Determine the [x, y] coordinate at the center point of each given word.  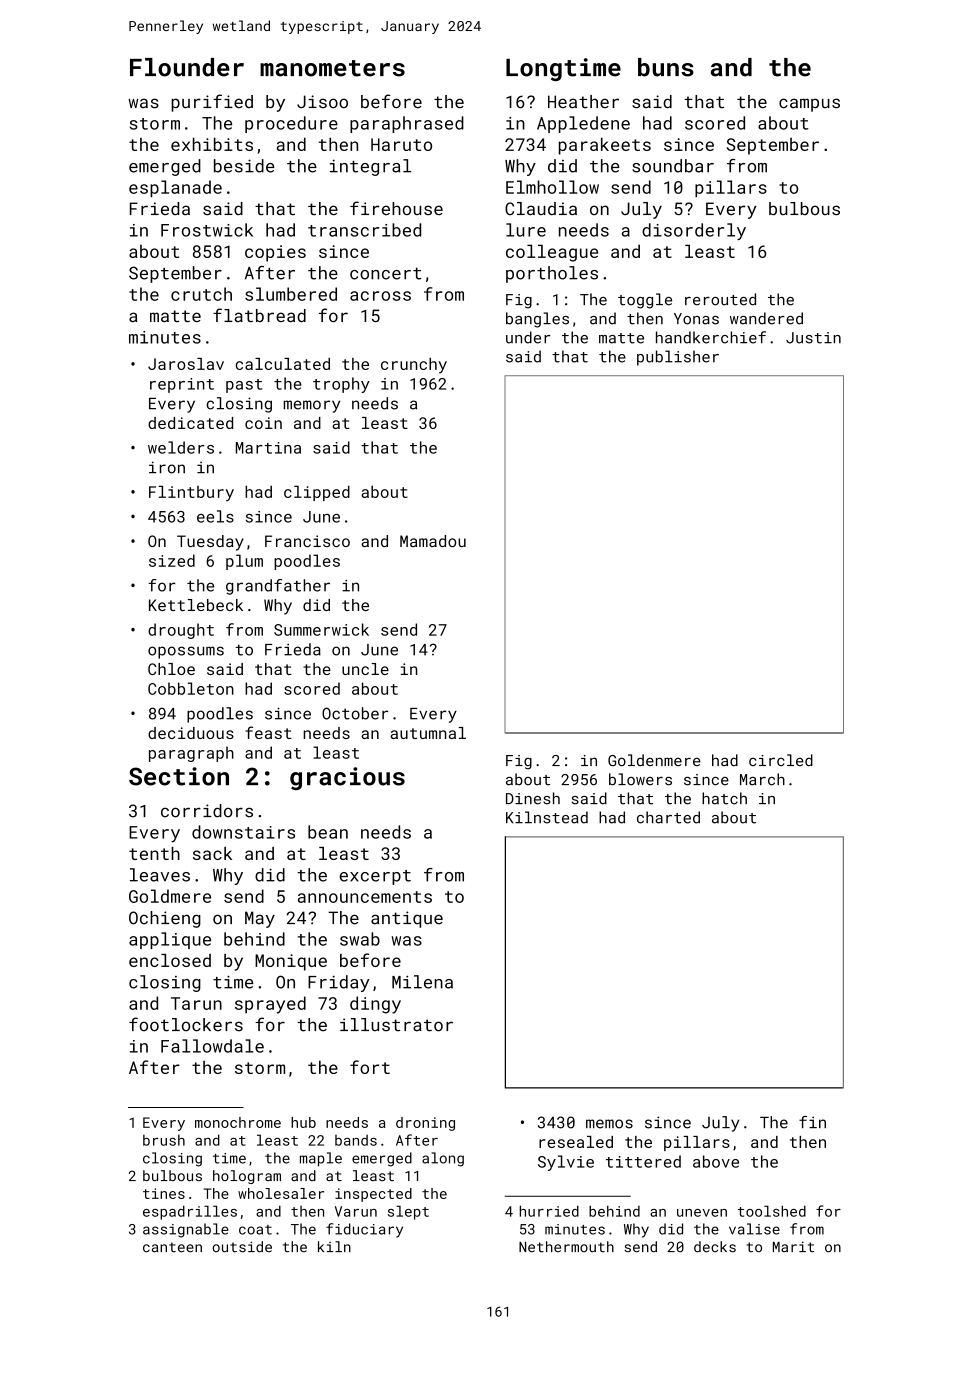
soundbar [673, 166]
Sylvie [566, 1163]
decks [715, 1247]
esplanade [175, 189]
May [260, 919]
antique [407, 919]
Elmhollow [552, 187]
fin [812, 1122]
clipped [317, 493]
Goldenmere [654, 760]
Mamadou [433, 541]
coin [263, 423]
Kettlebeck [196, 605]
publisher [678, 358]
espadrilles [190, 1212]
